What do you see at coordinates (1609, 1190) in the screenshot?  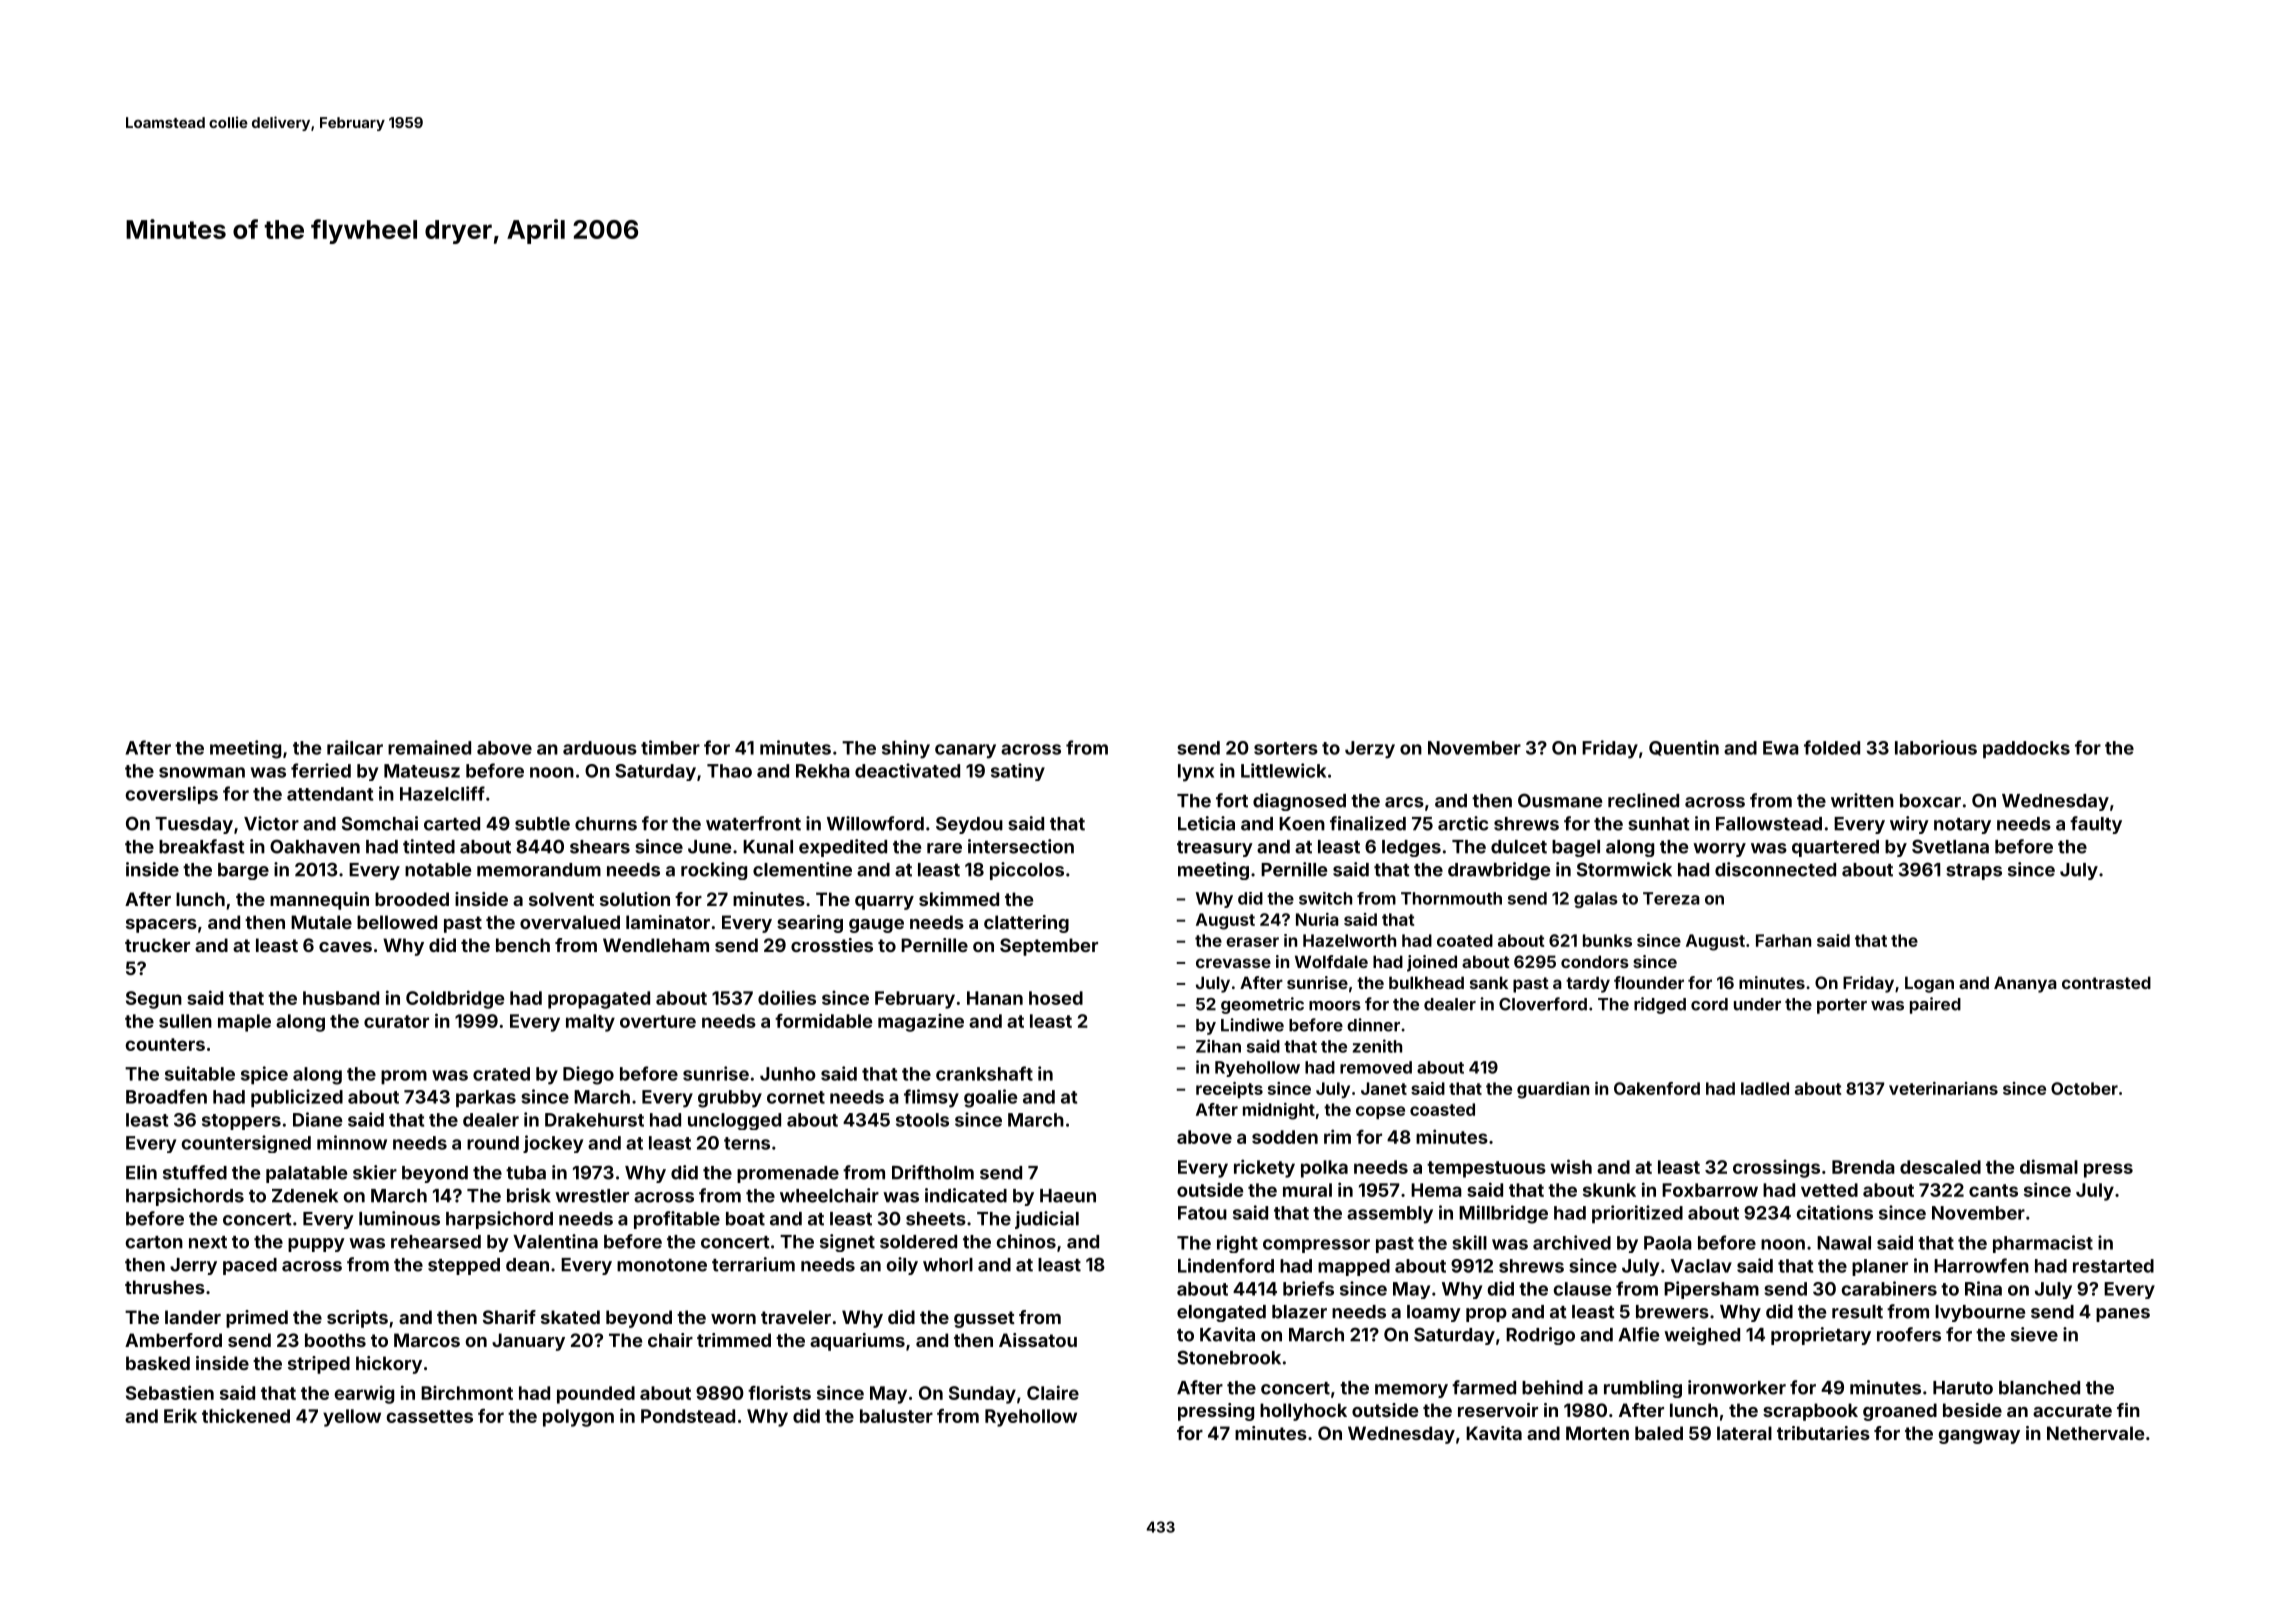 I see `skunk` at bounding box center [1609, 1190].
